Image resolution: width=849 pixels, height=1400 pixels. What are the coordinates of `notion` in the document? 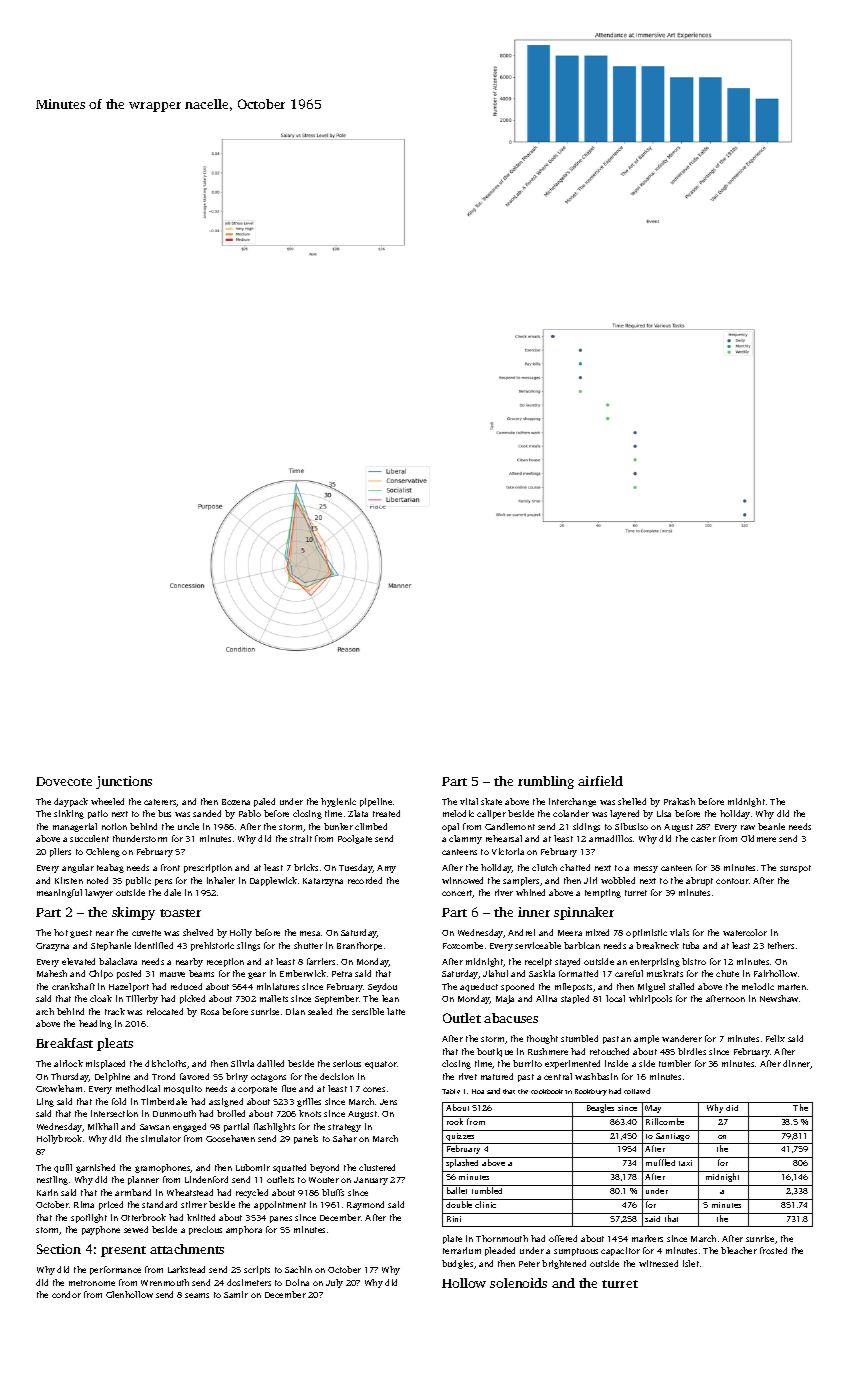 It's located at (114, 826).
